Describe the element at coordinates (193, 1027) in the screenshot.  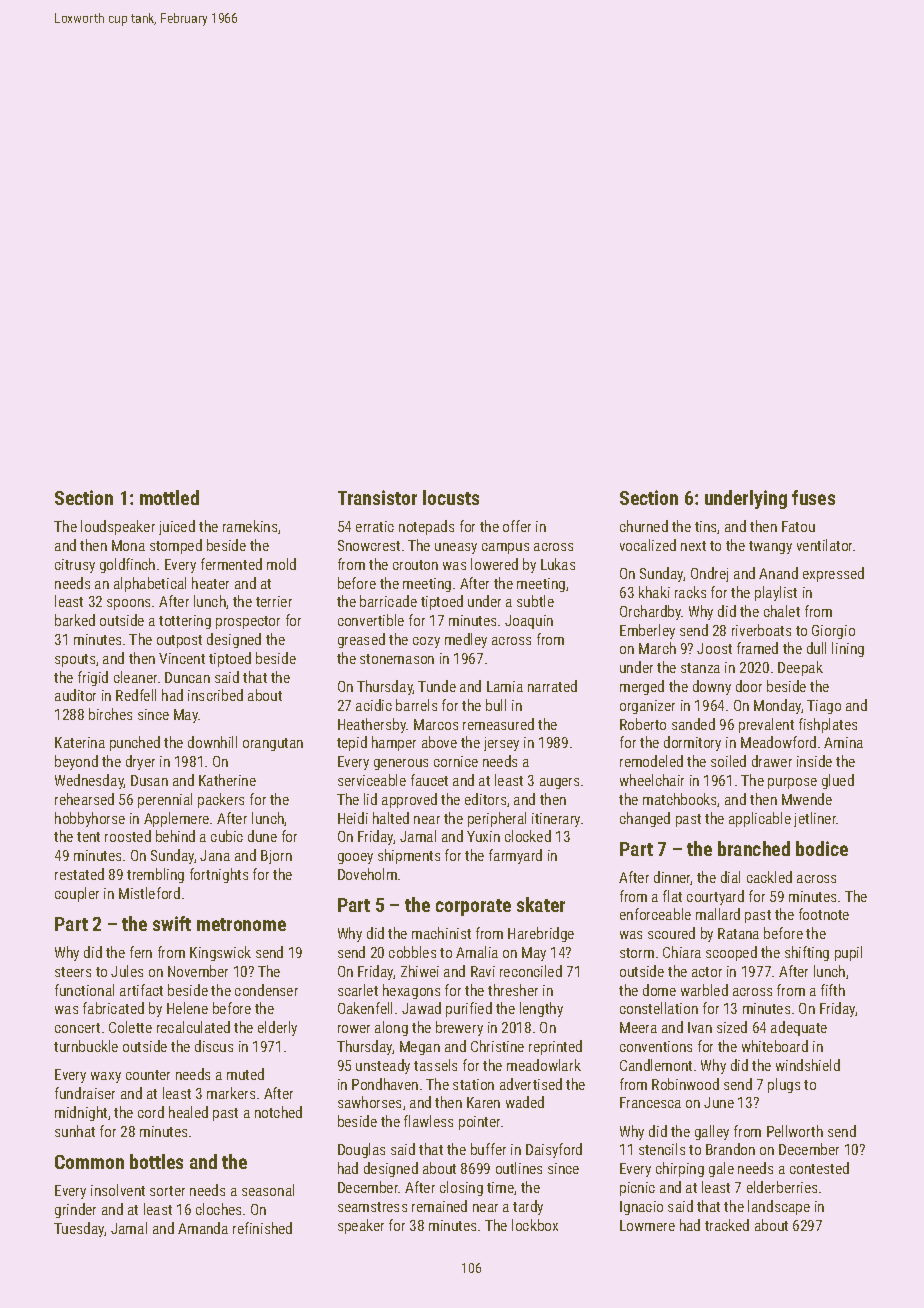
I see `recalculated` at that location.
